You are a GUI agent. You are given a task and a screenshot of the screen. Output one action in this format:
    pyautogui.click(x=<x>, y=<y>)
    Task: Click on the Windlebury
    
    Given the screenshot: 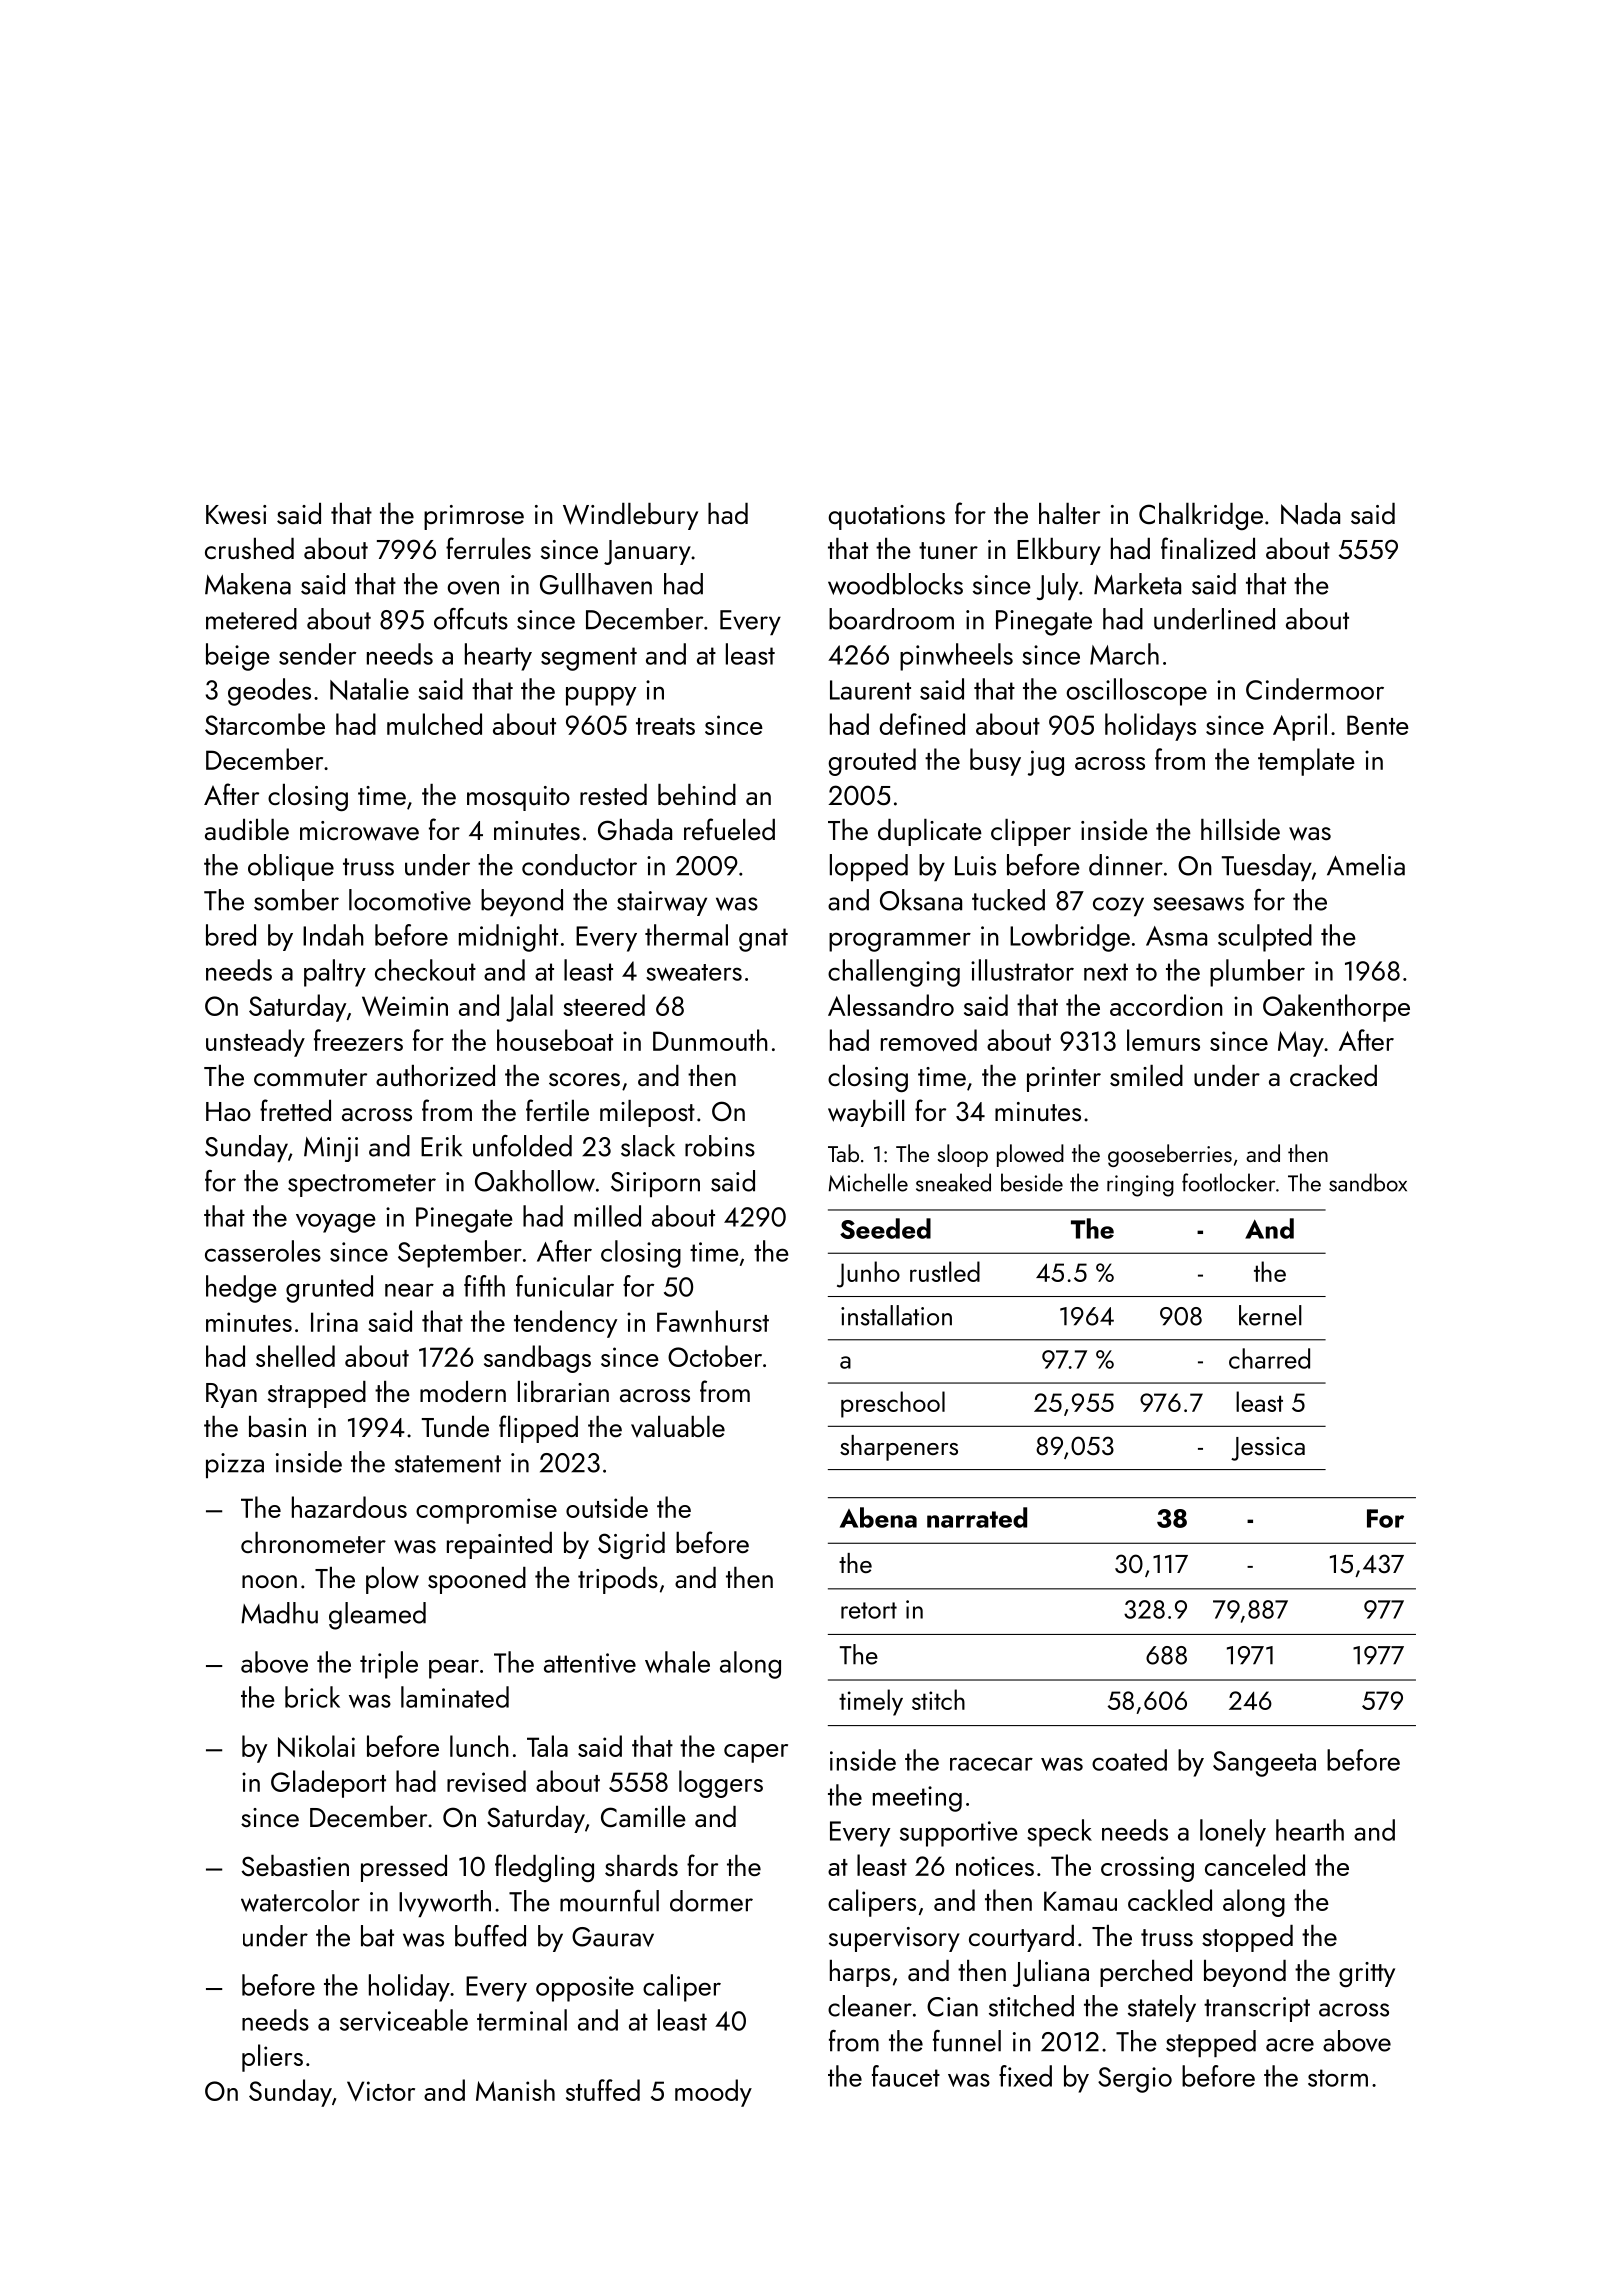 What is the action you would take?
    pyautogui.click(x=630, y=516)
